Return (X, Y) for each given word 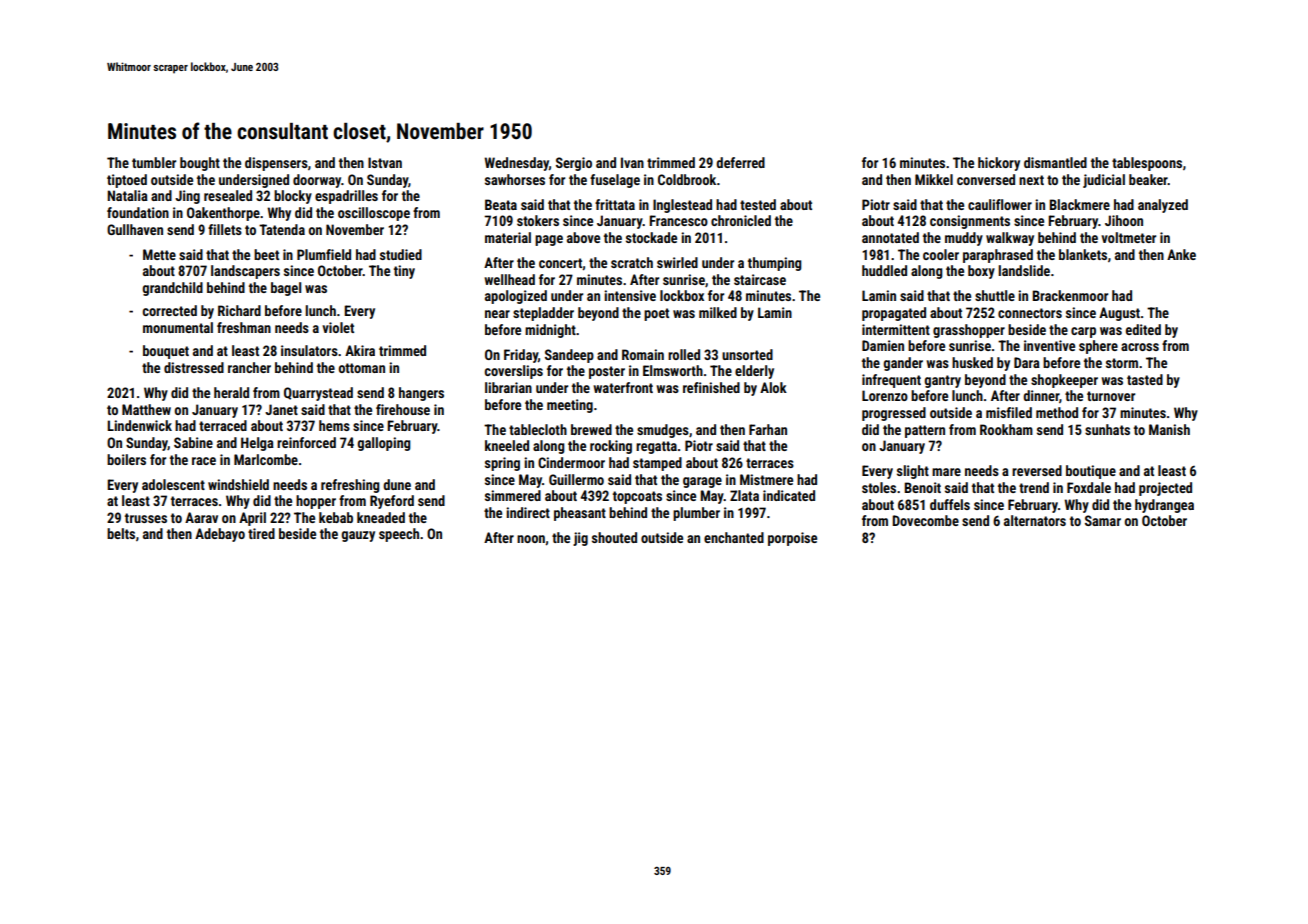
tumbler (154, 162)
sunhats (1107, 429)
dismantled (1055, 162)
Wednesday (516, 164)
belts (121, 533)
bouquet (166, 352)
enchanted (734, 537)
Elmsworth (673, 370)
